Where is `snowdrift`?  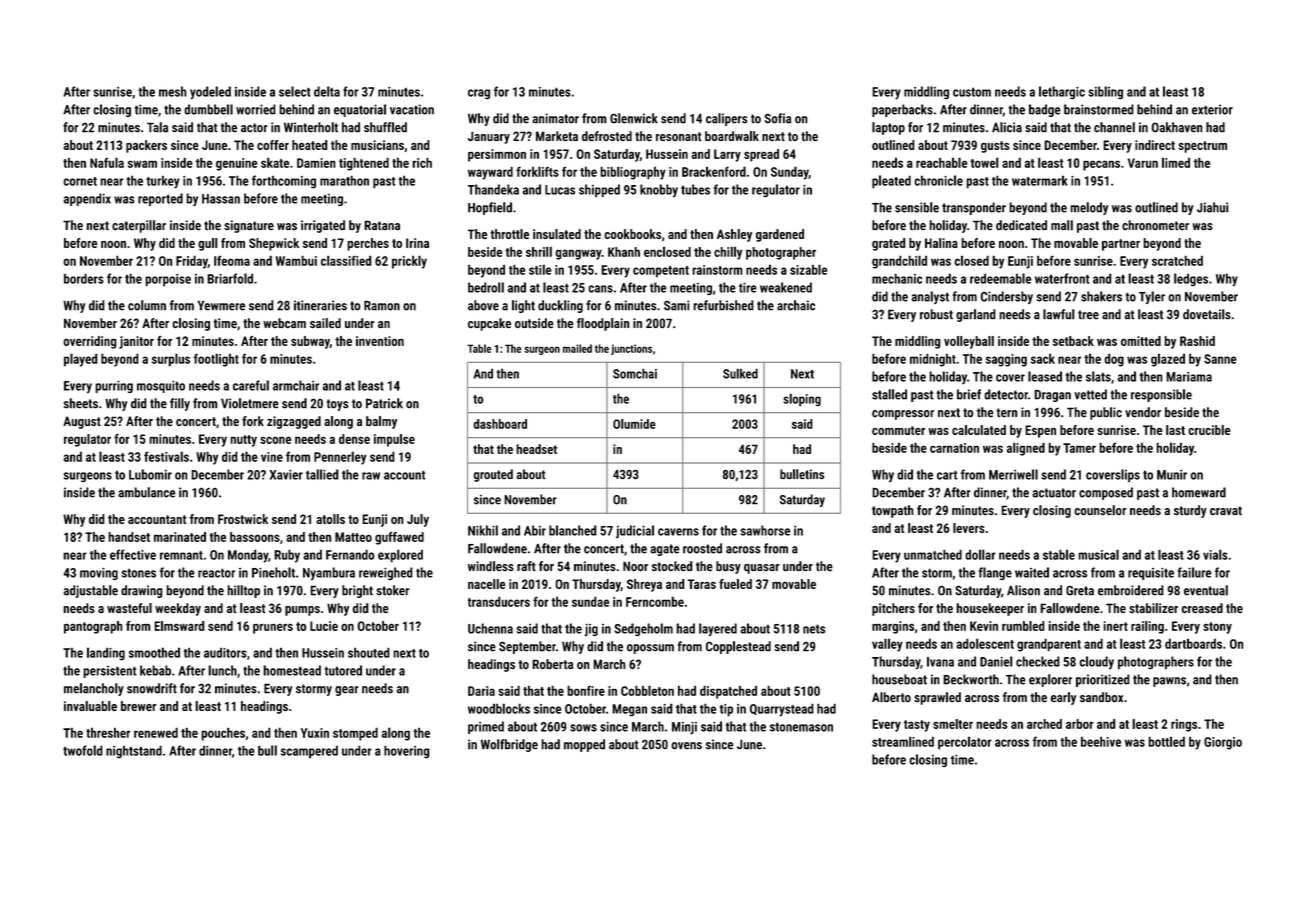 snowdrift is located at coordinates (152, 688).
